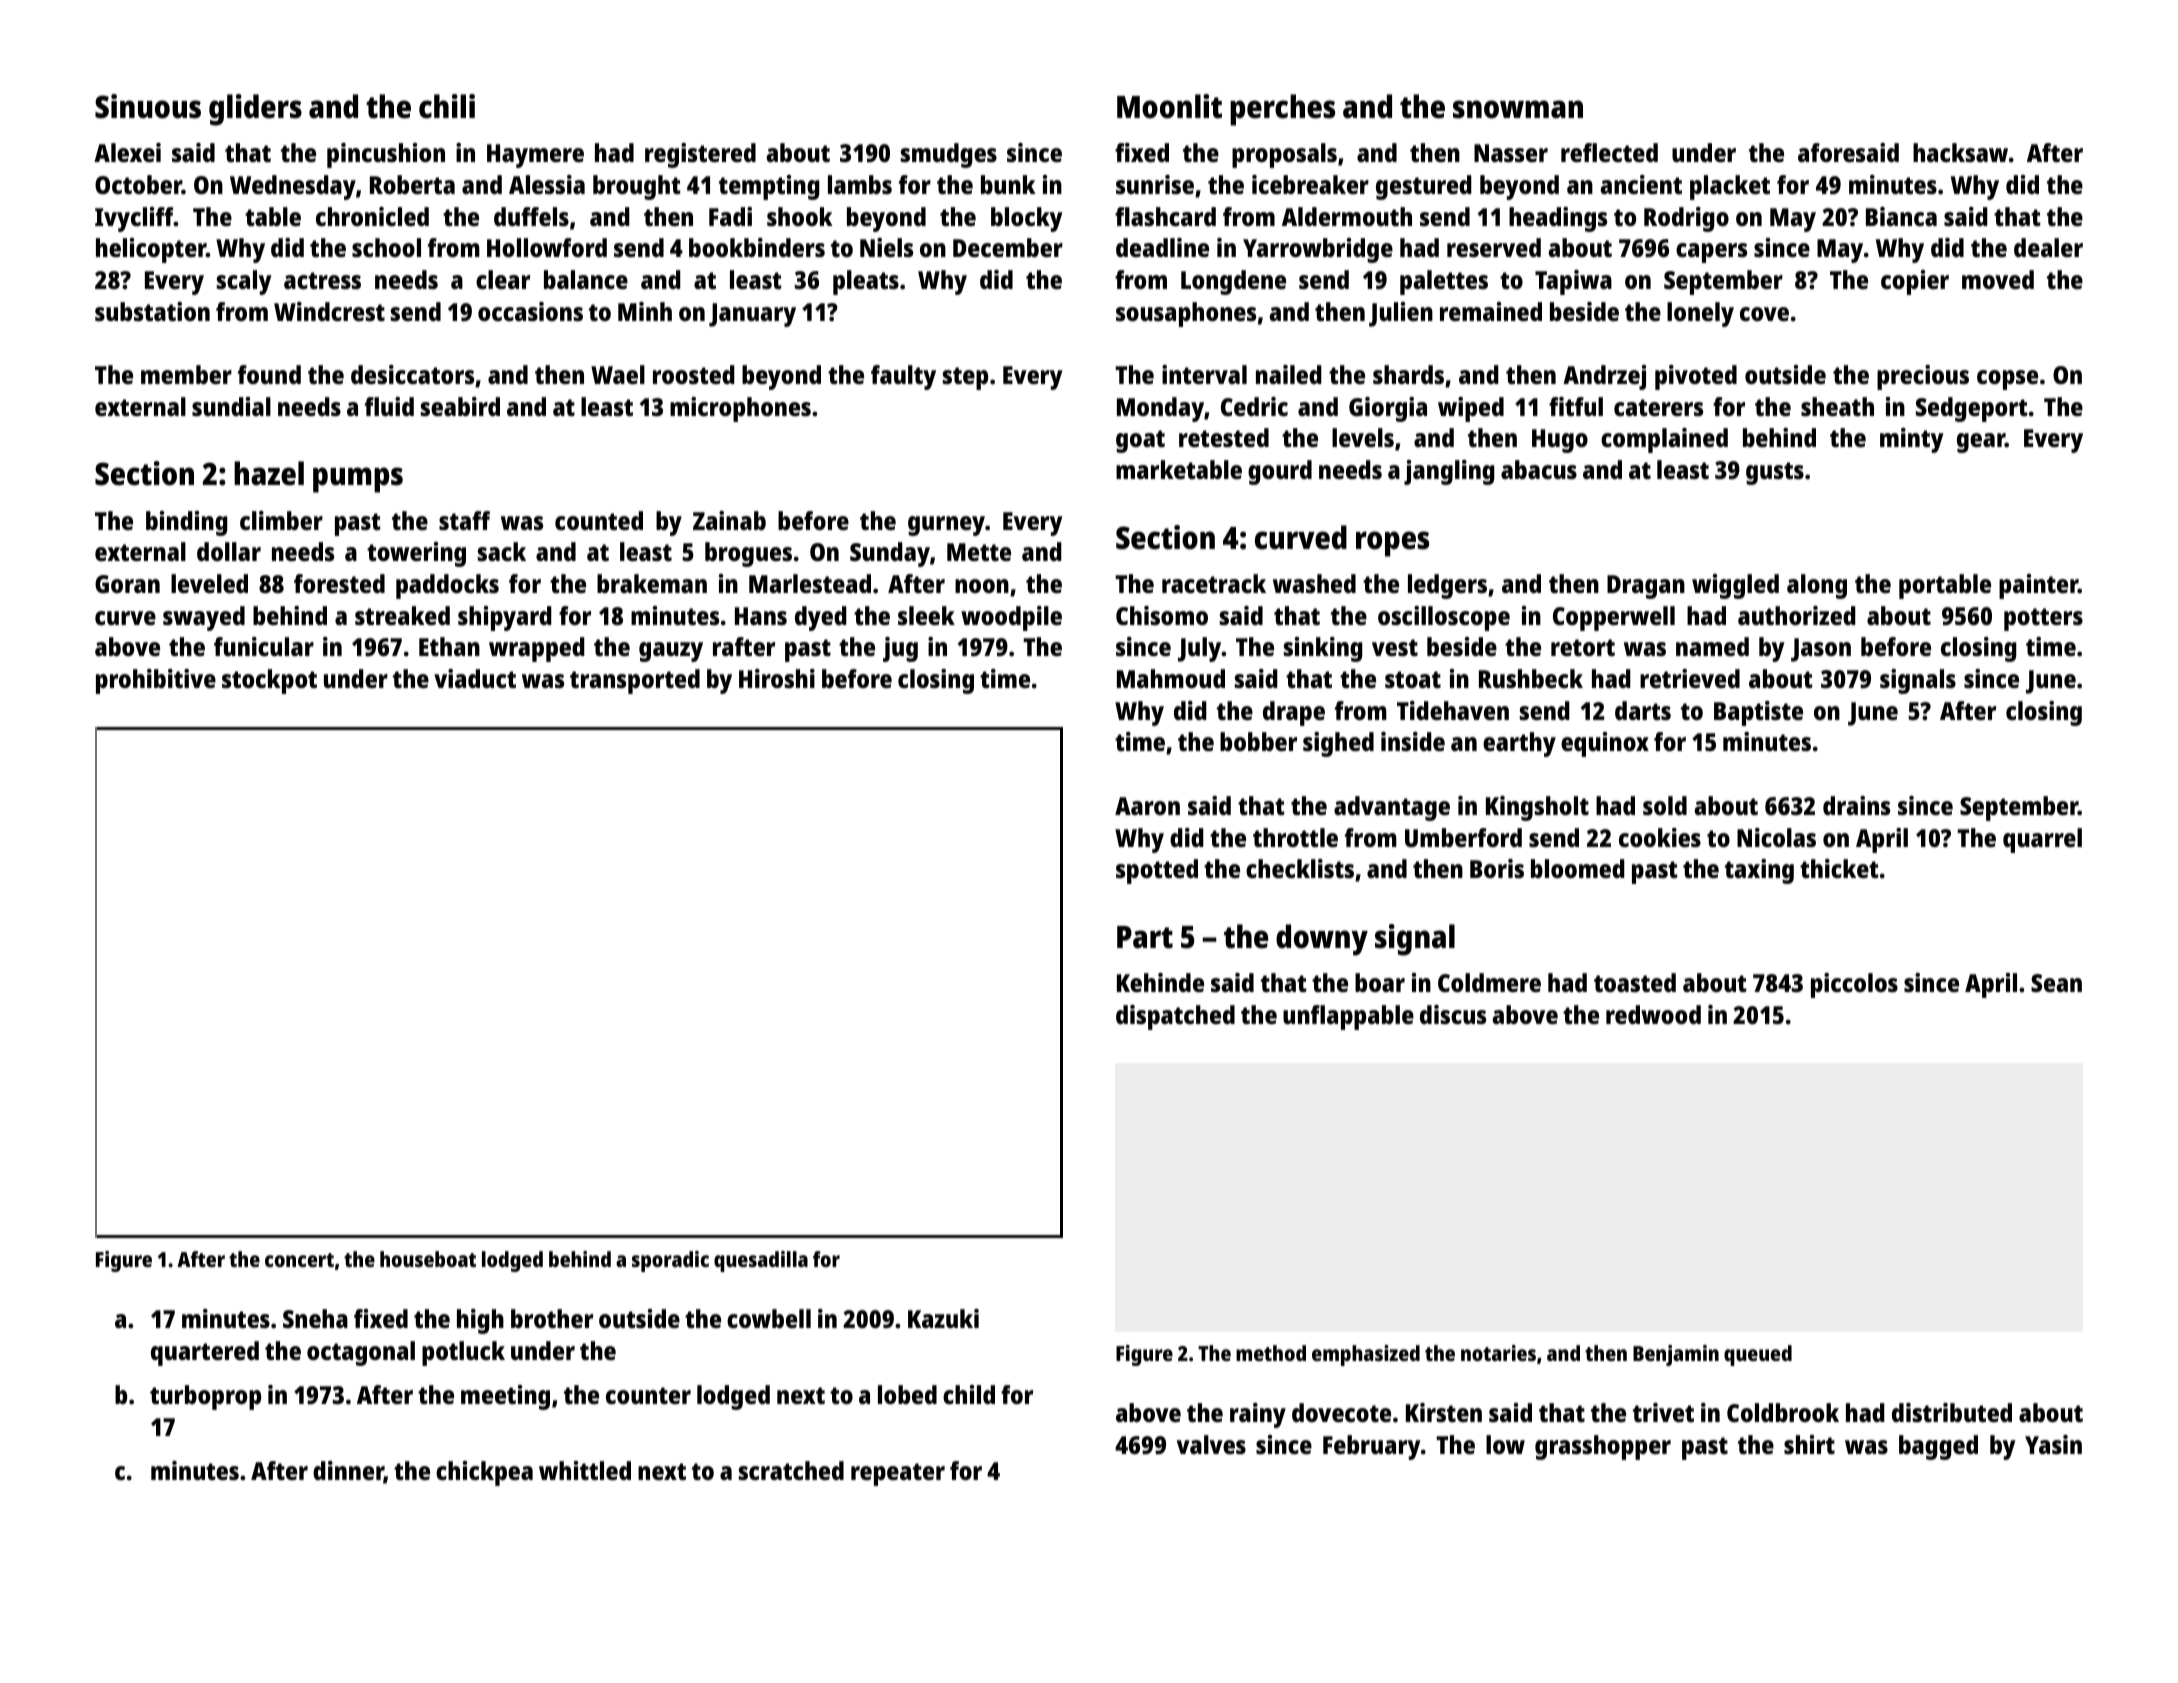  What do you see at coordinates (943, 1318) in the page?
I see `Kazuki` at bounding box center [943, 1318].
